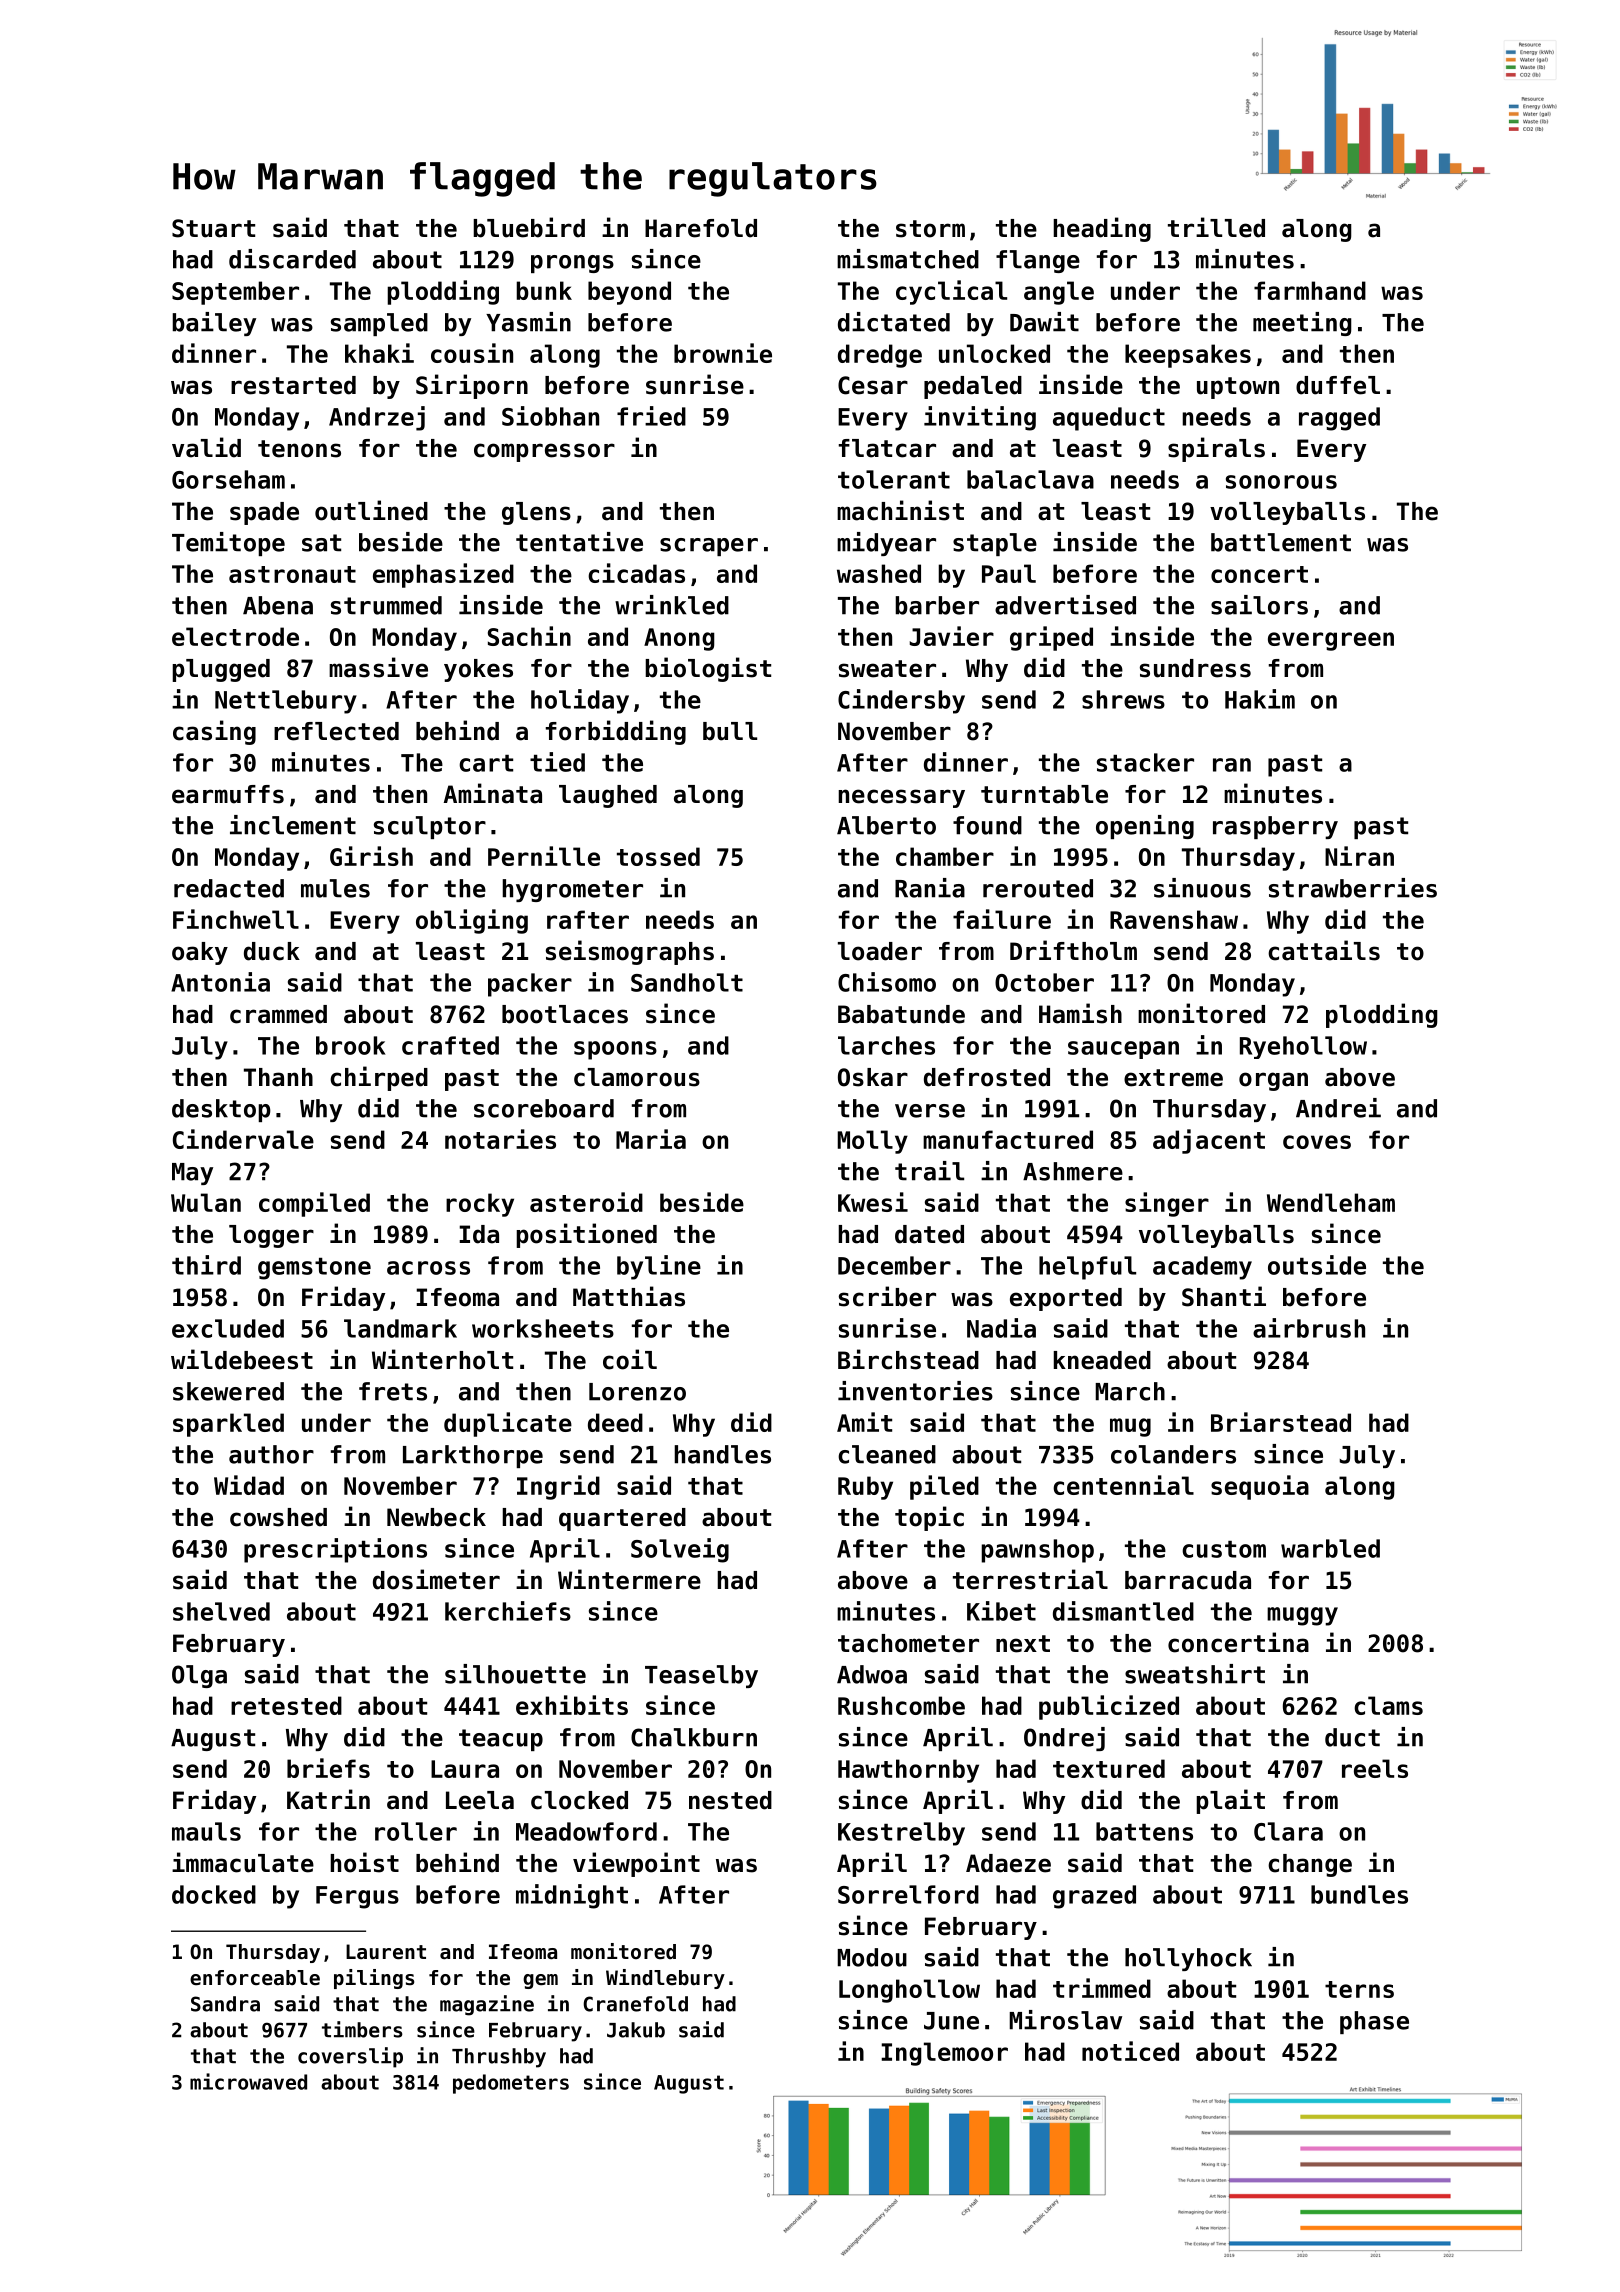 The height and width of the screenshot is (2292, 1620). I want to click on advertised, so click(1065, 605).
